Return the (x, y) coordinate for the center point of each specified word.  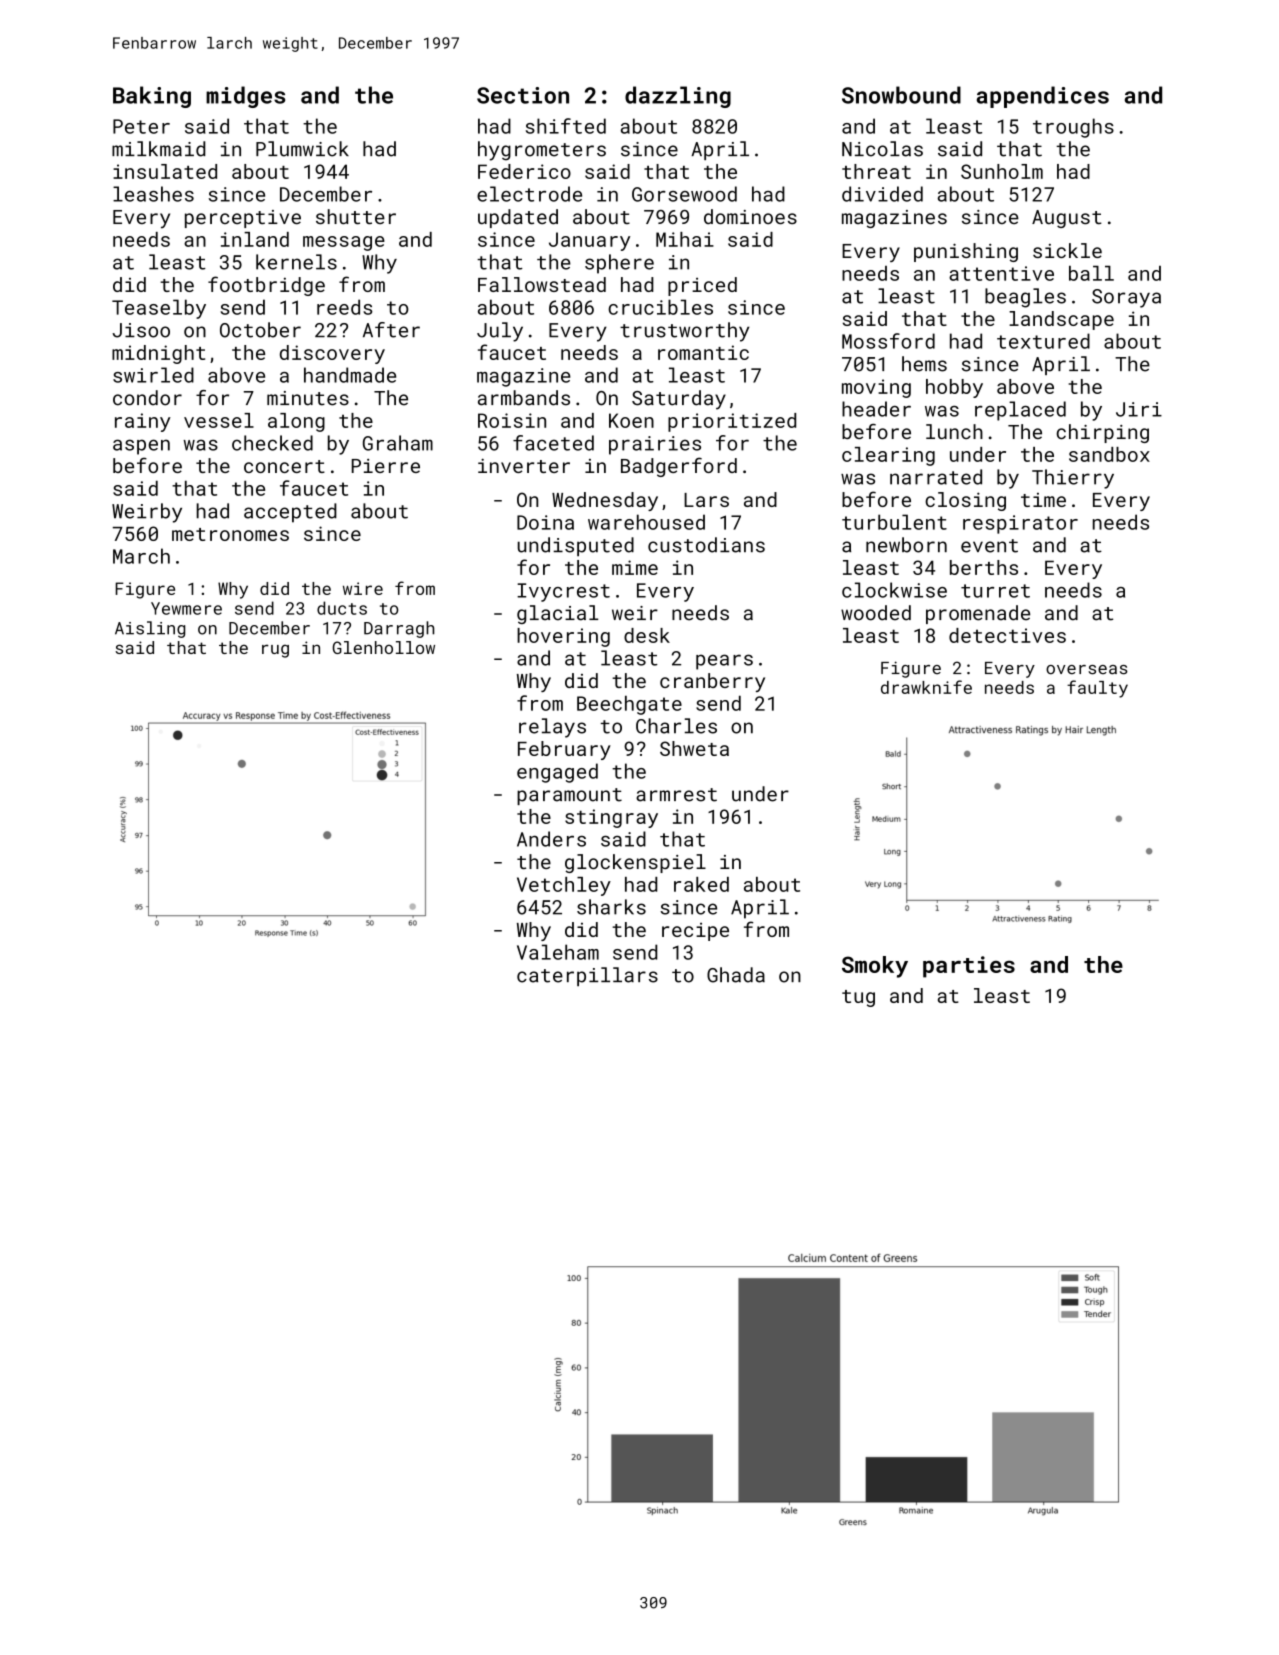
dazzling (678, 97)
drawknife (926, 687)
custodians (706, 545)
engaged (557, 773)
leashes (153, 194)
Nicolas (882, 149)
